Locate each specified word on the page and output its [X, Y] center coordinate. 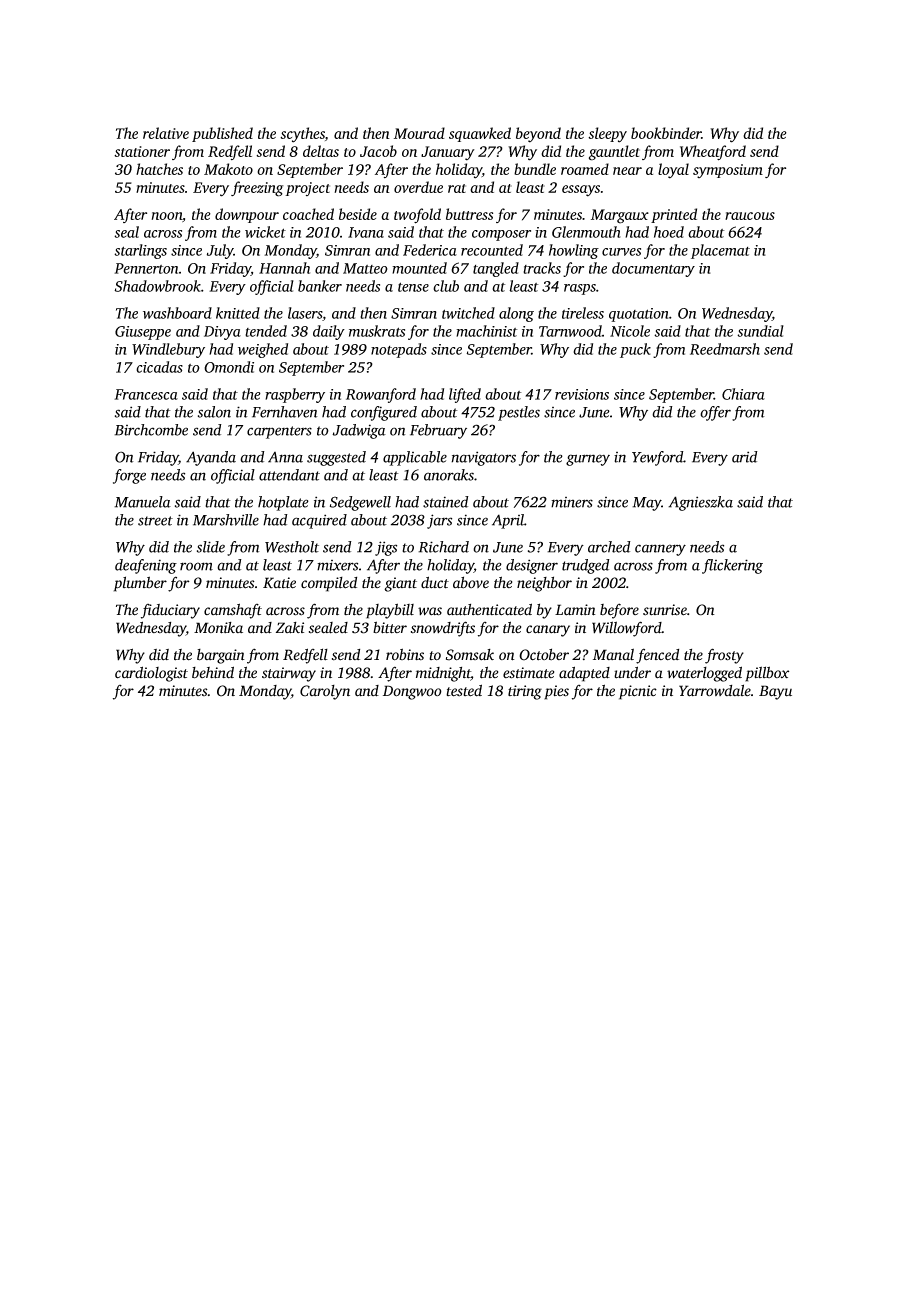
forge [129, 476]
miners [572, 502]
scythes [302, 135]
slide [211, 547]
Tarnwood [570, 331]
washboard [177, 313]
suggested [336, 458]
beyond [538, 135]
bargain [221, 656]
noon [166, 216]
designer [532, 566]
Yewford [658, 458]
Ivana [366, 232]
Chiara [743, 394]
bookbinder [666, 133]
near [627, 171]
